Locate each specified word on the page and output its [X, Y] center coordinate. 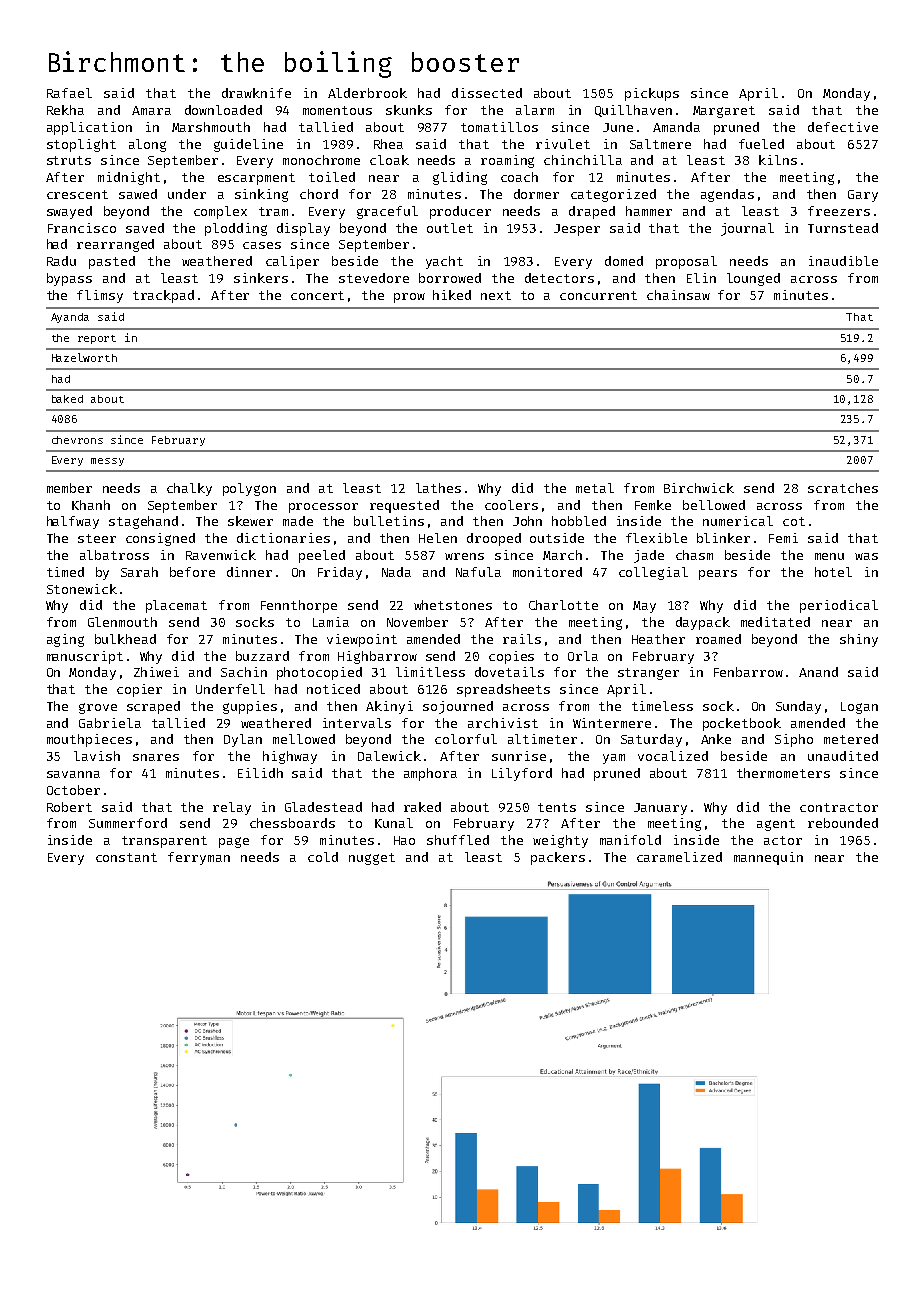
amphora [430, 774]
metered [851, 739]
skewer [250, 521]
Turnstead [843, 228]
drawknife [256, 93]
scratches [843, 488]
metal [595, 488]
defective [843, 127]
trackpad [163, 296]
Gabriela [110, 723]
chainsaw [678, 295]
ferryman [199, 858]
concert [317, 295]
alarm [535, 110]
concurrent [598, 295]
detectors [559, 278]
